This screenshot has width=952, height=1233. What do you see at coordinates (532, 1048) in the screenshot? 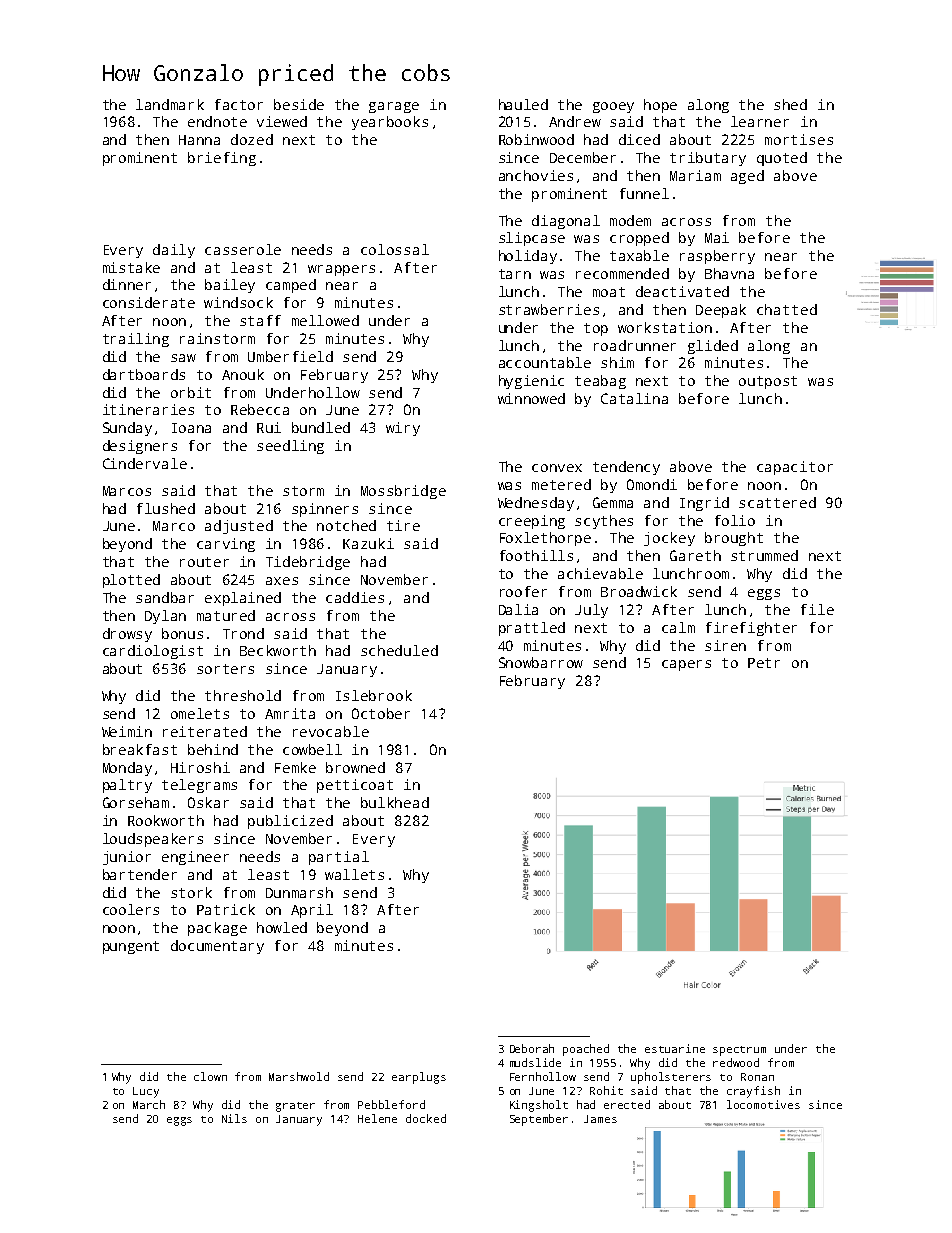
I see `Deborah` at bounding box center [532, 1048].
